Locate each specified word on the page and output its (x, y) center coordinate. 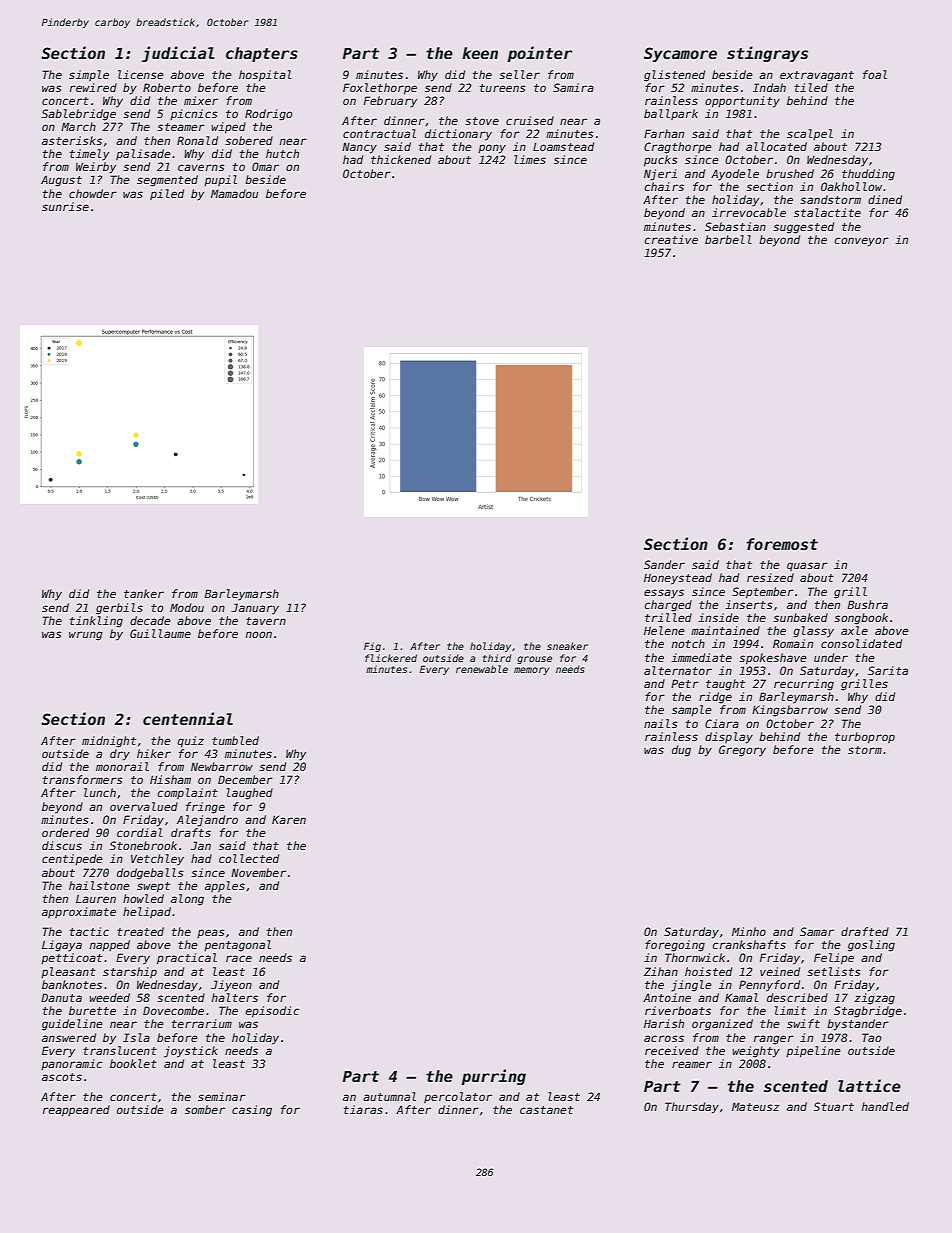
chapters (262, 54)
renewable (482, 669)
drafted (865, 931)
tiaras (363, 1109)
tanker (144, 593)
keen (480, 53)
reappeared (76, 1111)
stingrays (767, 54)
